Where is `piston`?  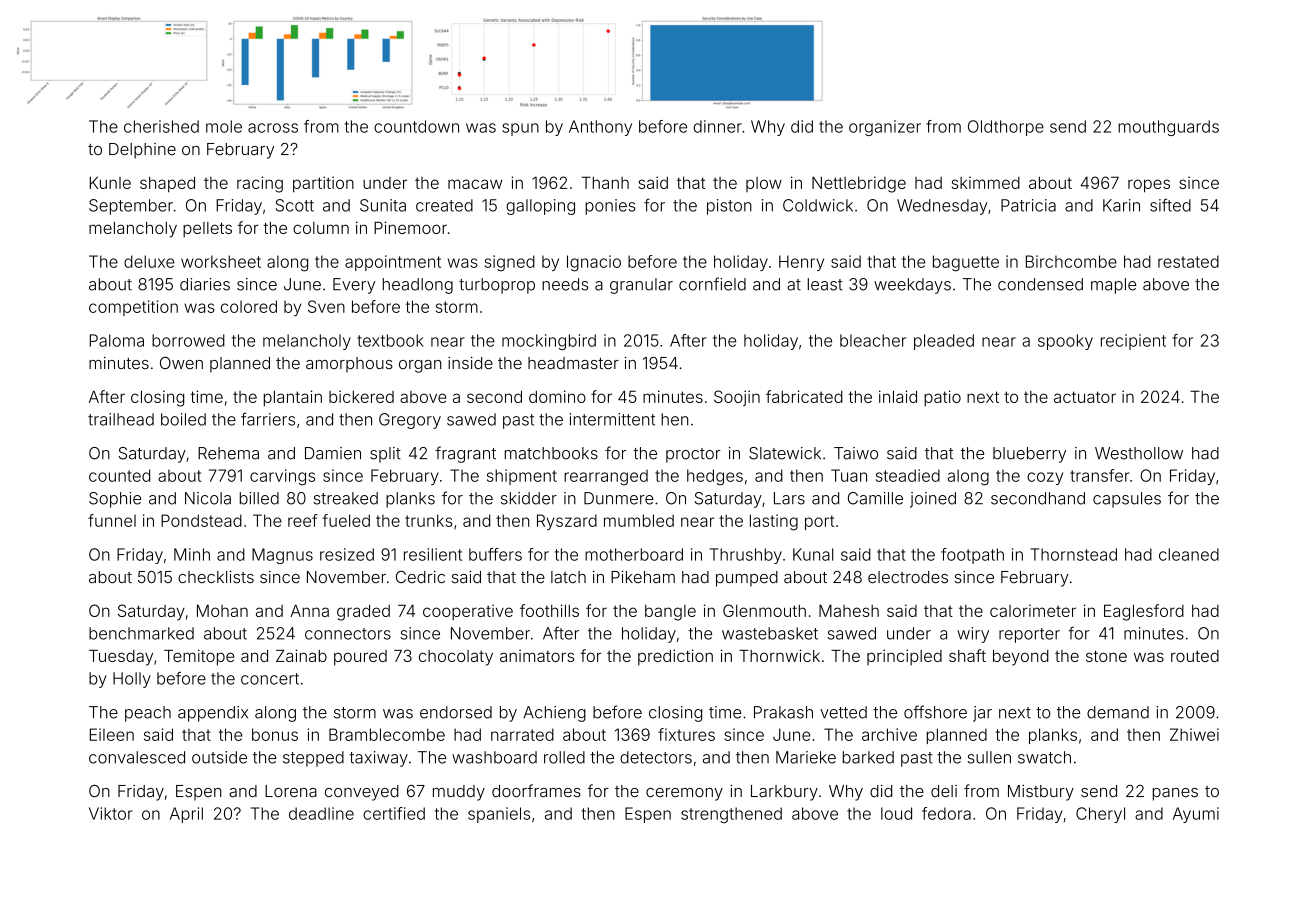 piston is located at coordinates (729, 207).
